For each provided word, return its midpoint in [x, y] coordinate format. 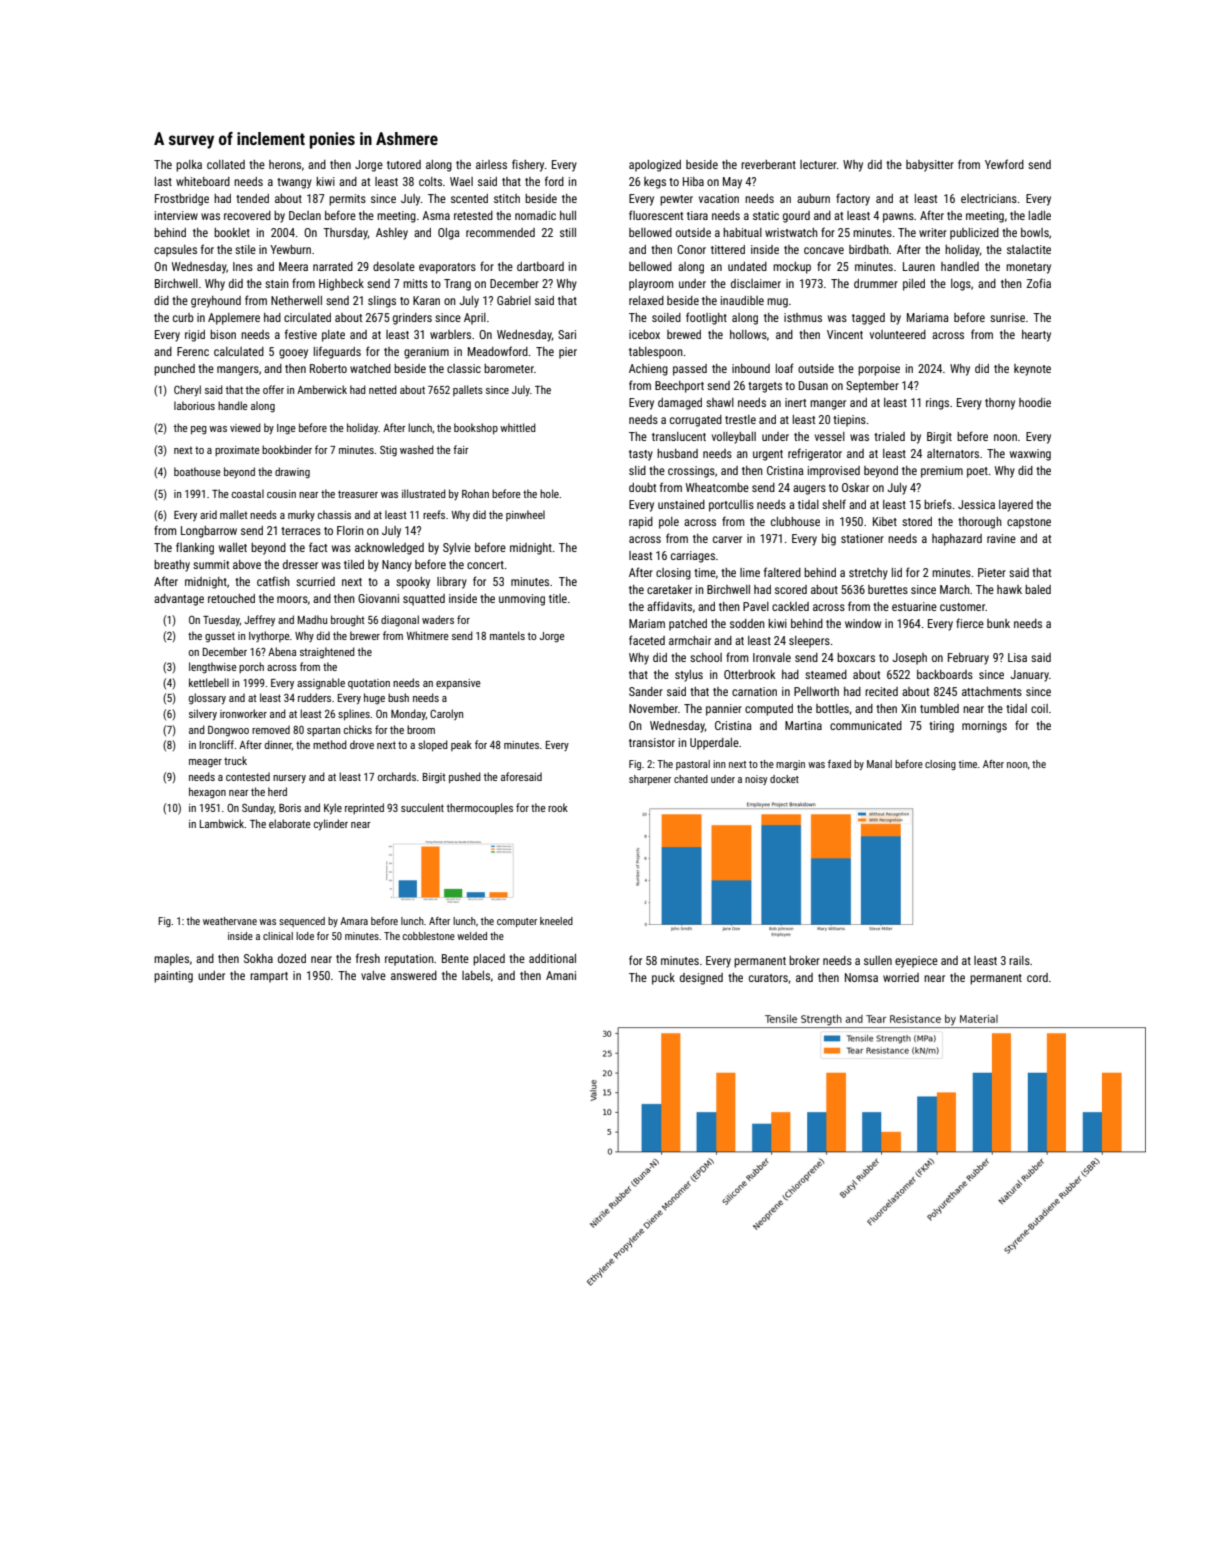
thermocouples [480, 808]
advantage [179, 600]
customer [962, 607]
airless [491, 164]
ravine [1001, 538]
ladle [1040, 215]
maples [171, 960]
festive [301, 334]
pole [669, 523]
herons [285, 164]
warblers [450, 334]
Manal [879, 764]
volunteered [898, 334]
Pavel [756, 606]
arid [208, 514]
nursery [289, 779]
